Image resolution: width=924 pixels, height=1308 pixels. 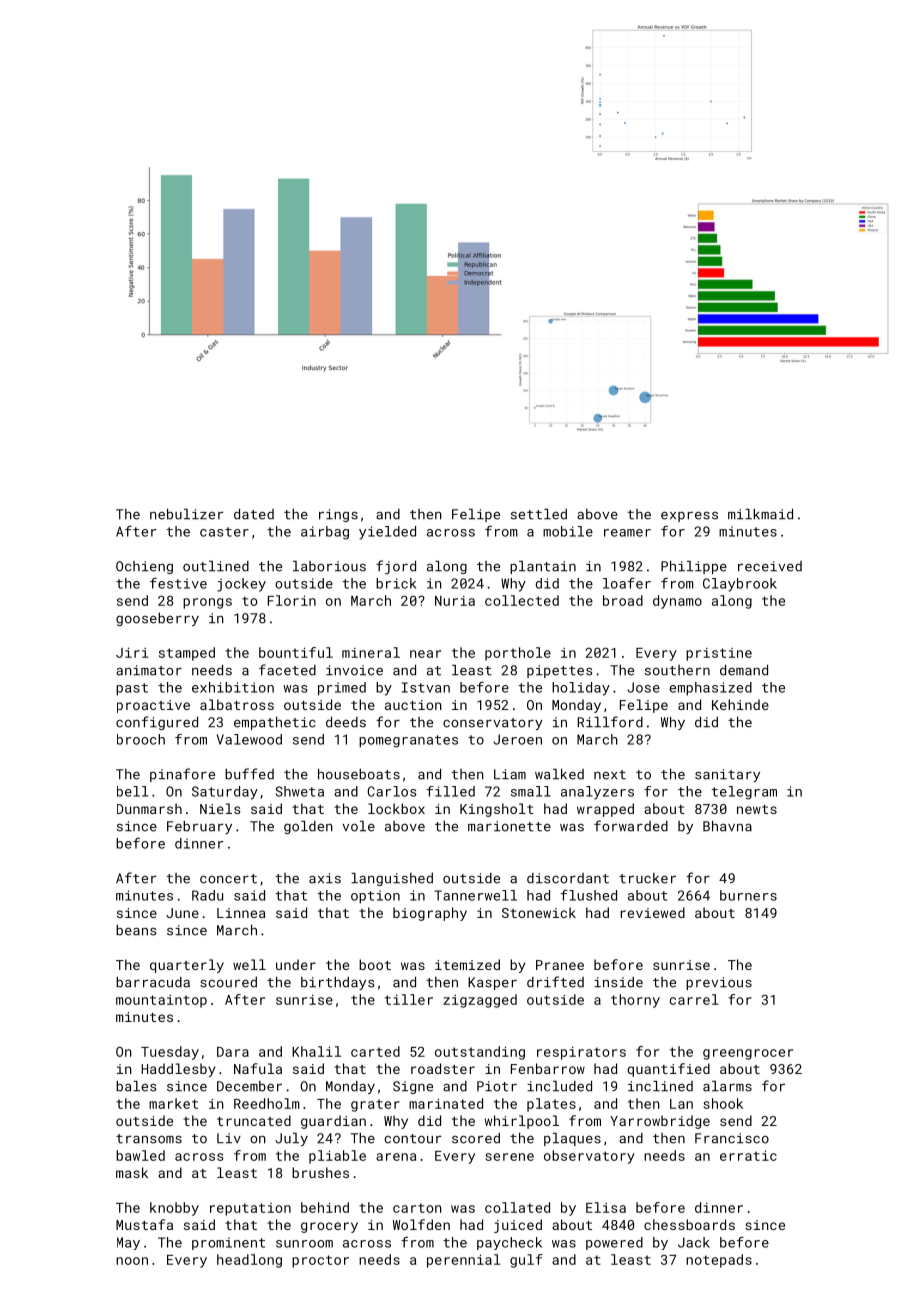 I want to click on next, so click(x=610, y=775).
